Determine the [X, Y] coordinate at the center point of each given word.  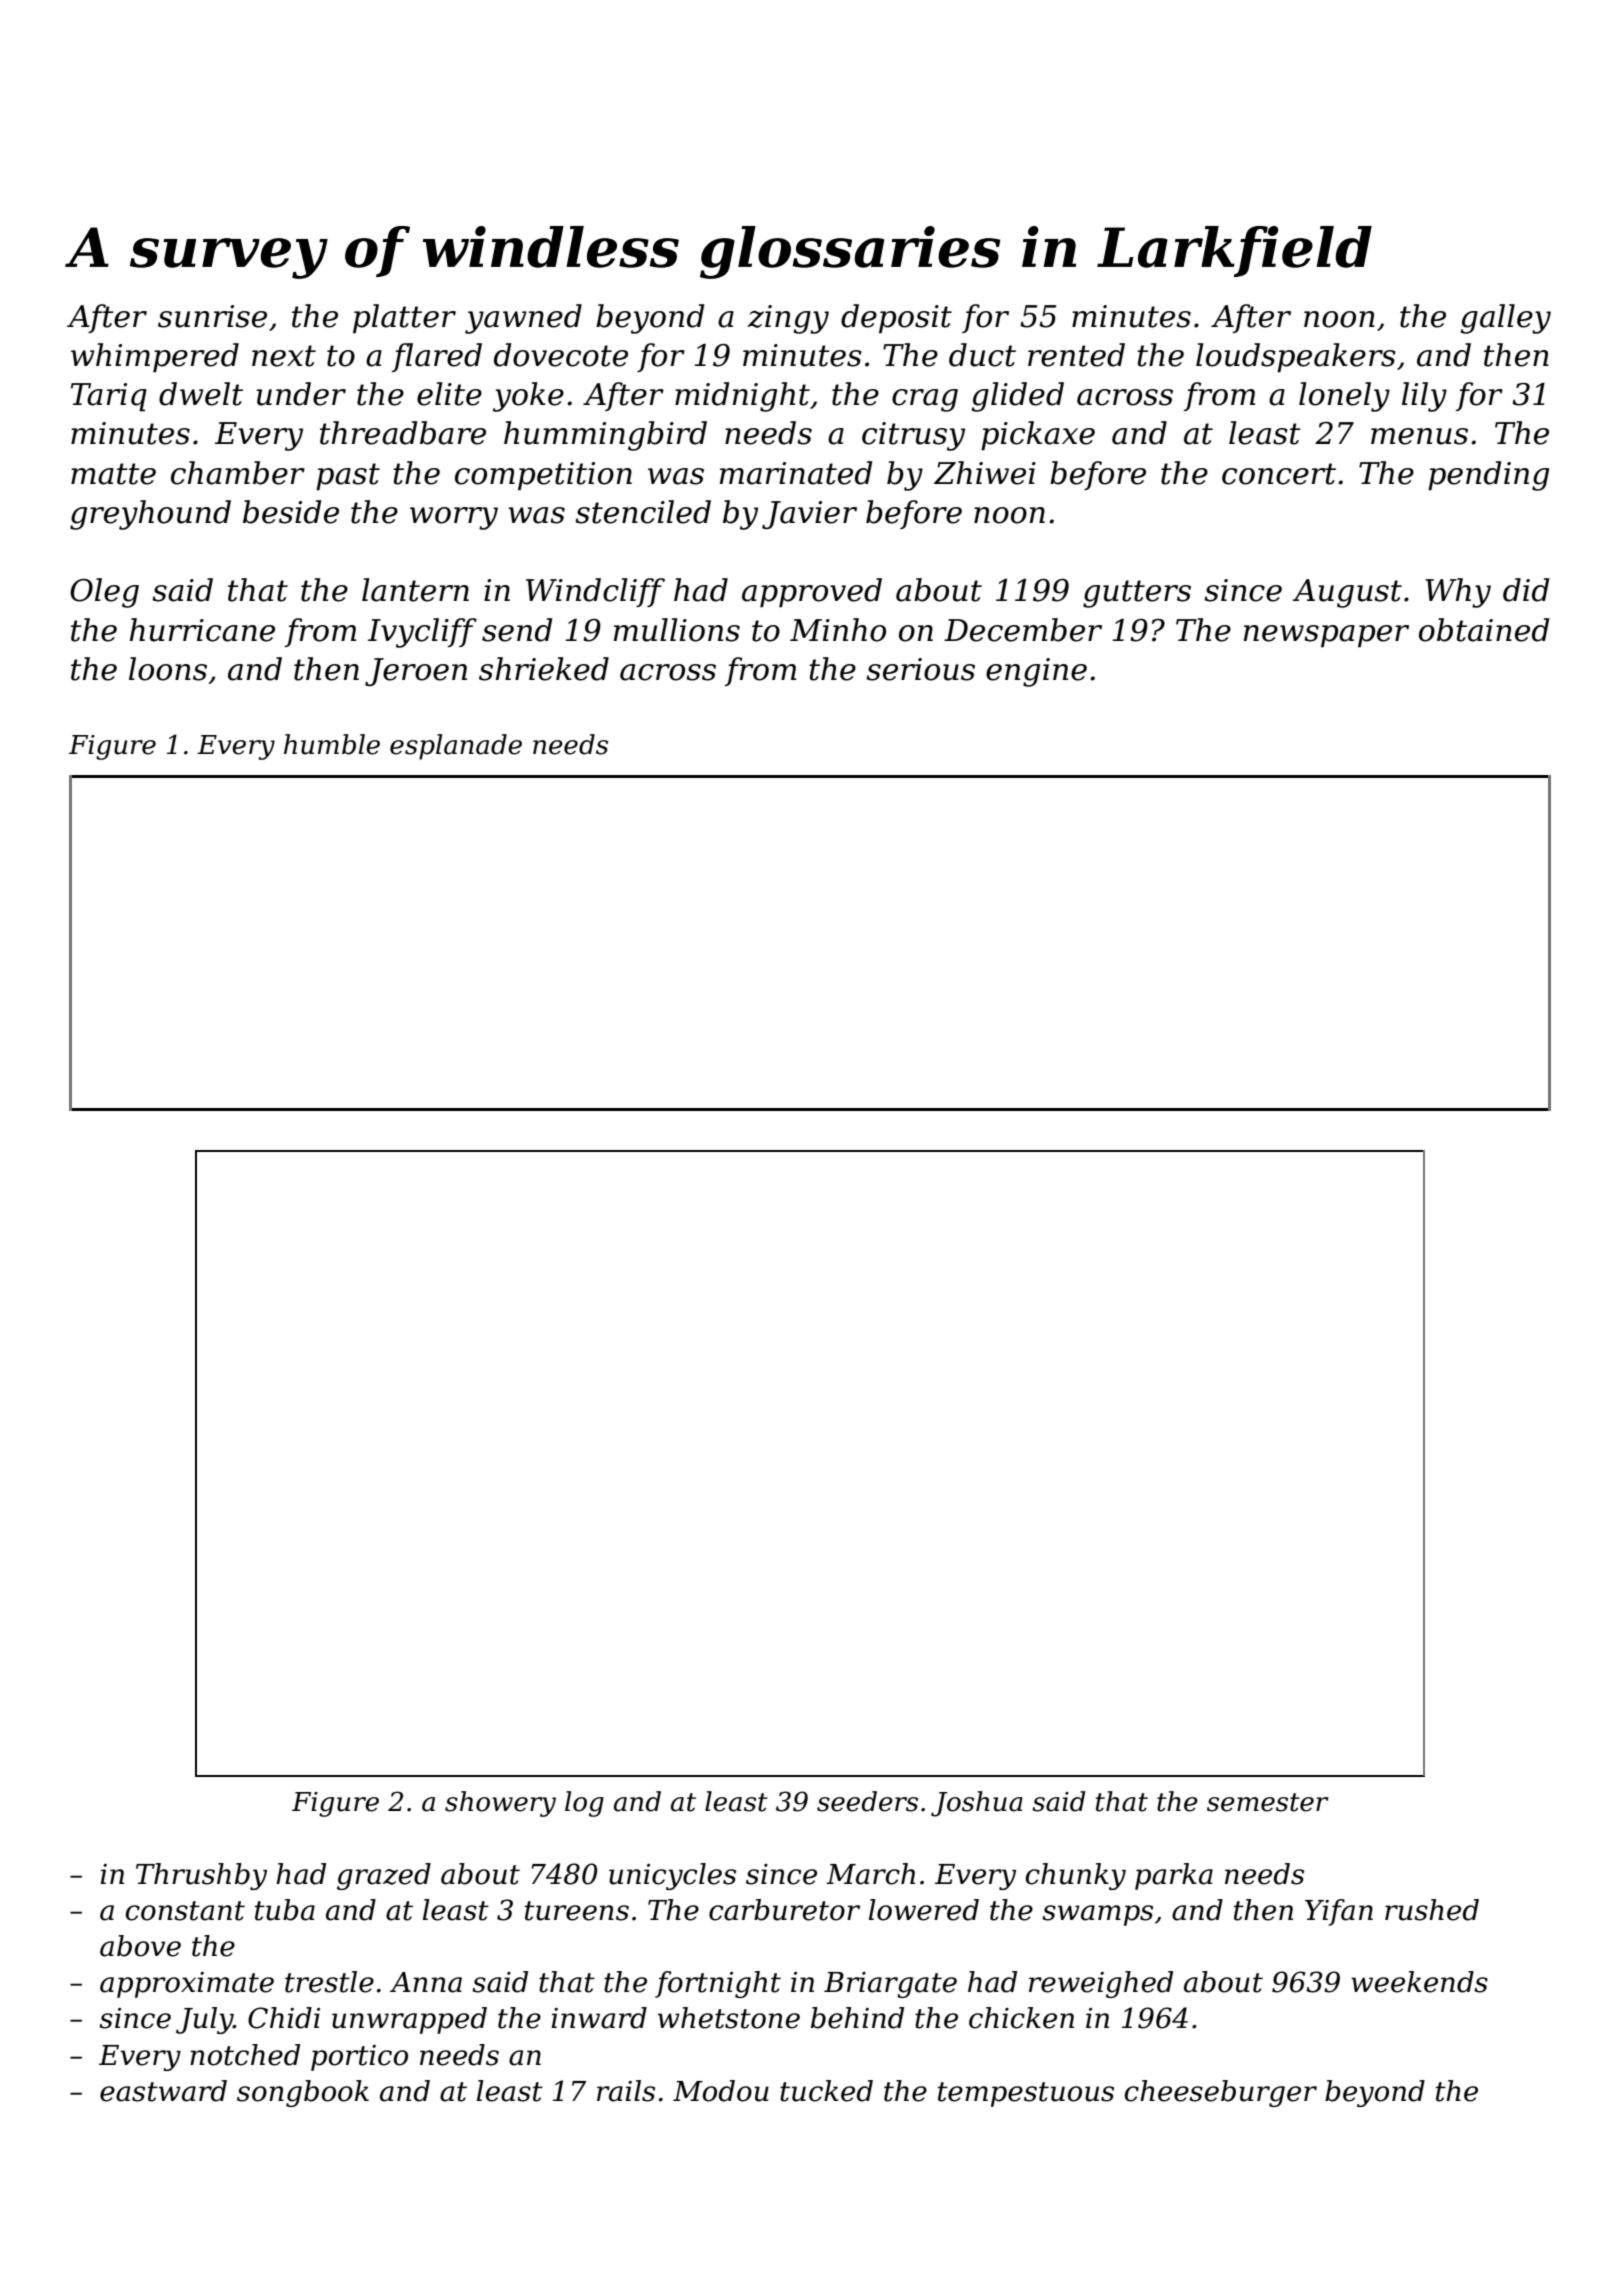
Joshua [977, 1804]
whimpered [155, 358]
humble [332, 744]
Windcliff [595, 592]
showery [500, 1804]
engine [1036, 672]
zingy [788, 319]
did [1526, 590]
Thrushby [201, 1876]
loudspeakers [1296, 358]
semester [1268, 1802]
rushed [1432, 1910]
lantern [415, 590]
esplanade [456, 747]
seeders [867, 1801]
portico [359, 2058]
